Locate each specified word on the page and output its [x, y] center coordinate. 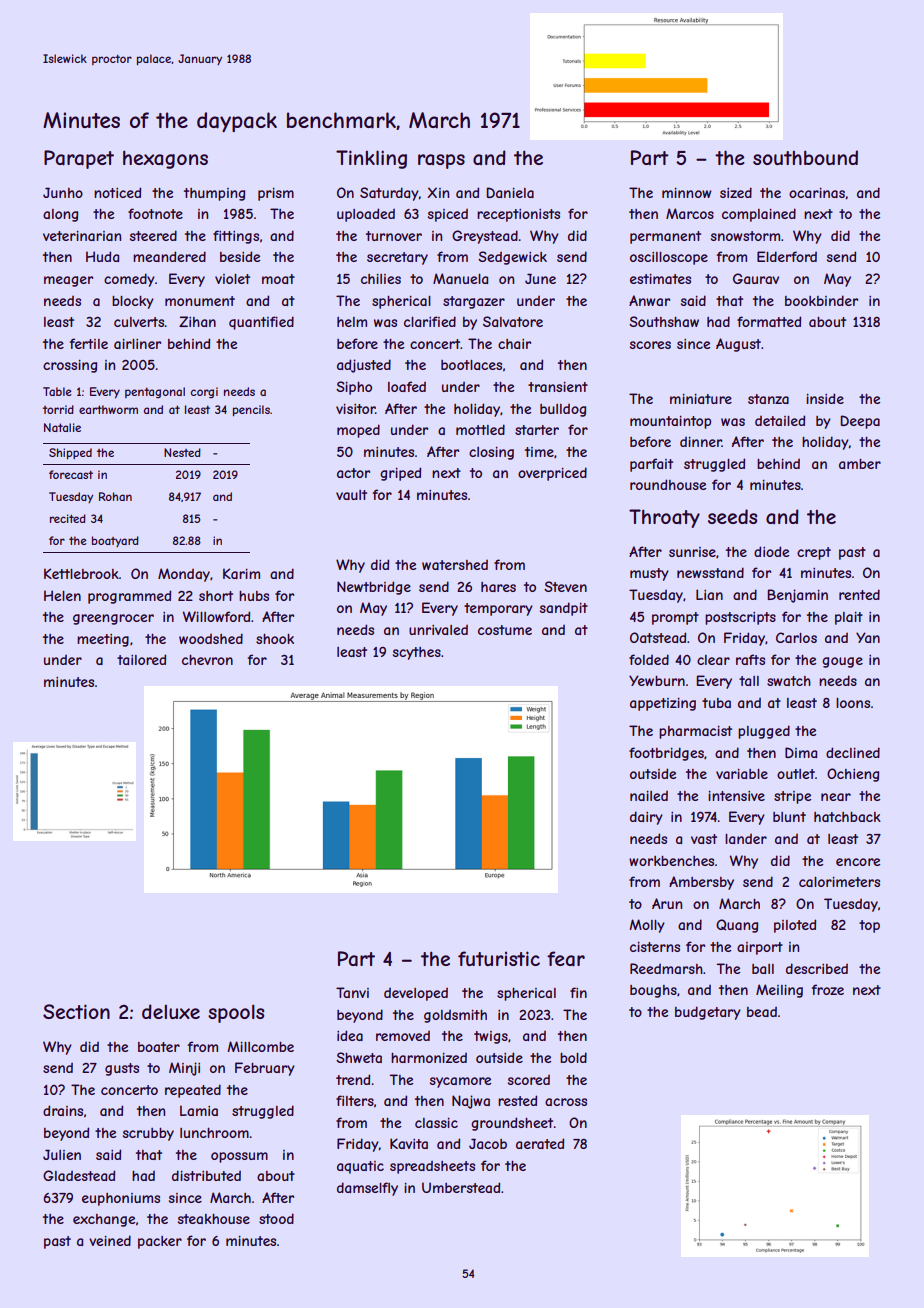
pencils [251, 411]
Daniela [510, 192]
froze [828, 989]
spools [236, 1013]
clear [713, 660]
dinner [701, 442]
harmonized [429, 1057]
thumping [214, 194]
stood [276, 1218]
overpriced [552, 474]
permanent [665, 237]
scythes [417, 653]
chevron [207, 659]
